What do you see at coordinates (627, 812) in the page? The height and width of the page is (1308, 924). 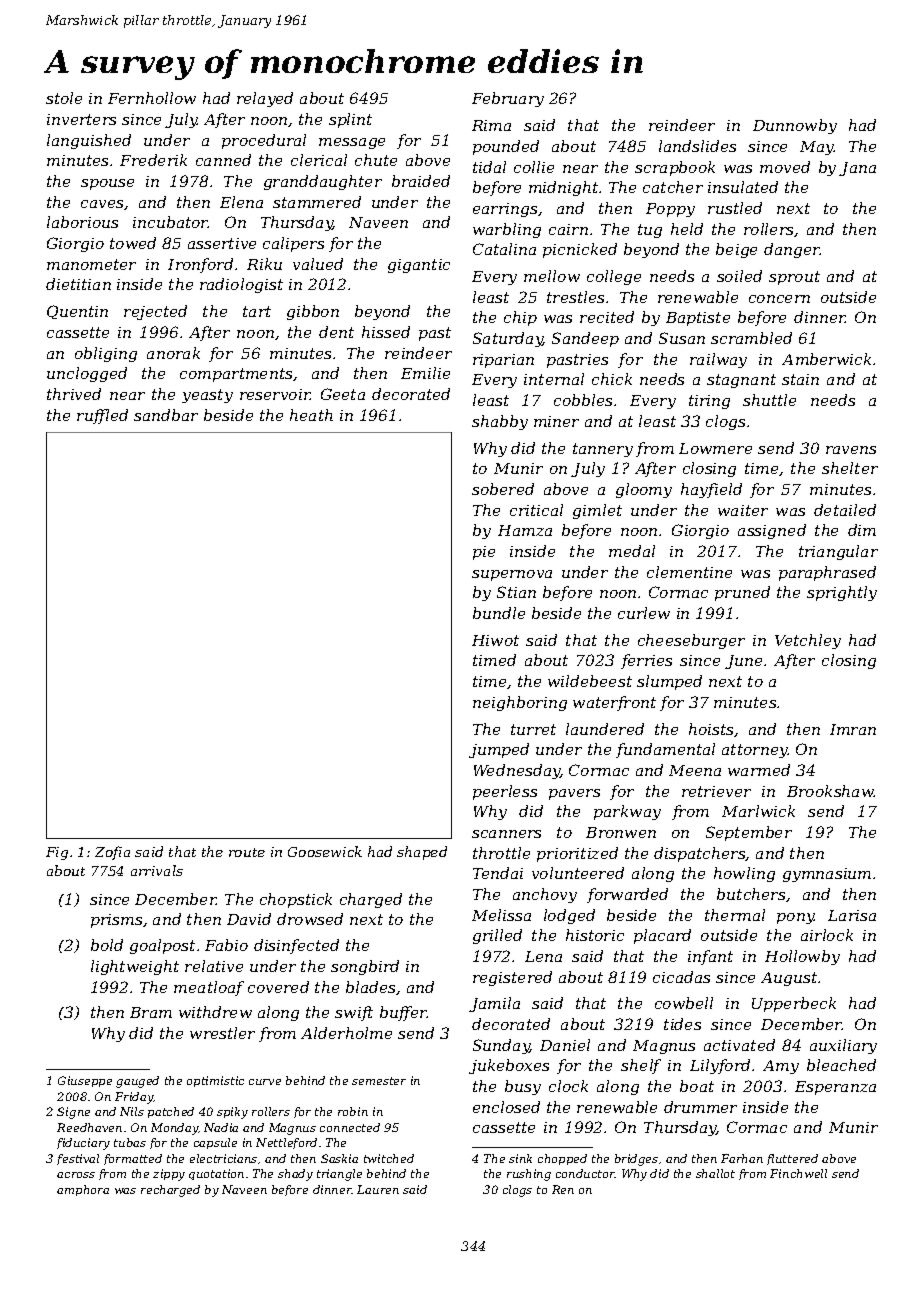 I see `parkway` at bounding box center [627, 812].
